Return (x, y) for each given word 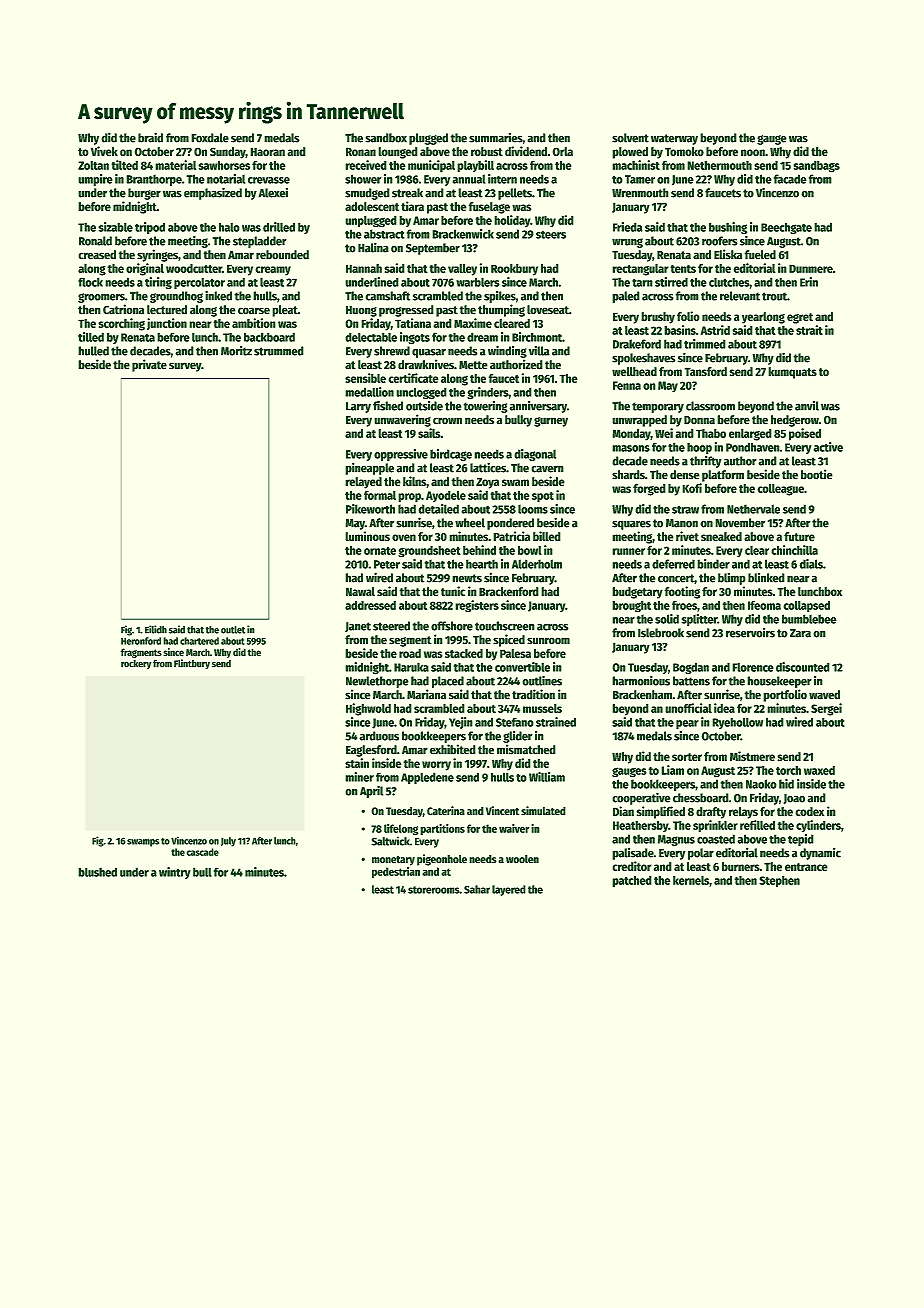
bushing (728, 228)
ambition (254, 323)
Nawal (360, 591)
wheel (470, 523)
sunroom (548, 641)
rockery (136, 665)
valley (462, 270)
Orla (562, 151)
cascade (203, 852)
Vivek (104, 151)
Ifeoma (764, 605)
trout (774, 296)
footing (682, 592)
